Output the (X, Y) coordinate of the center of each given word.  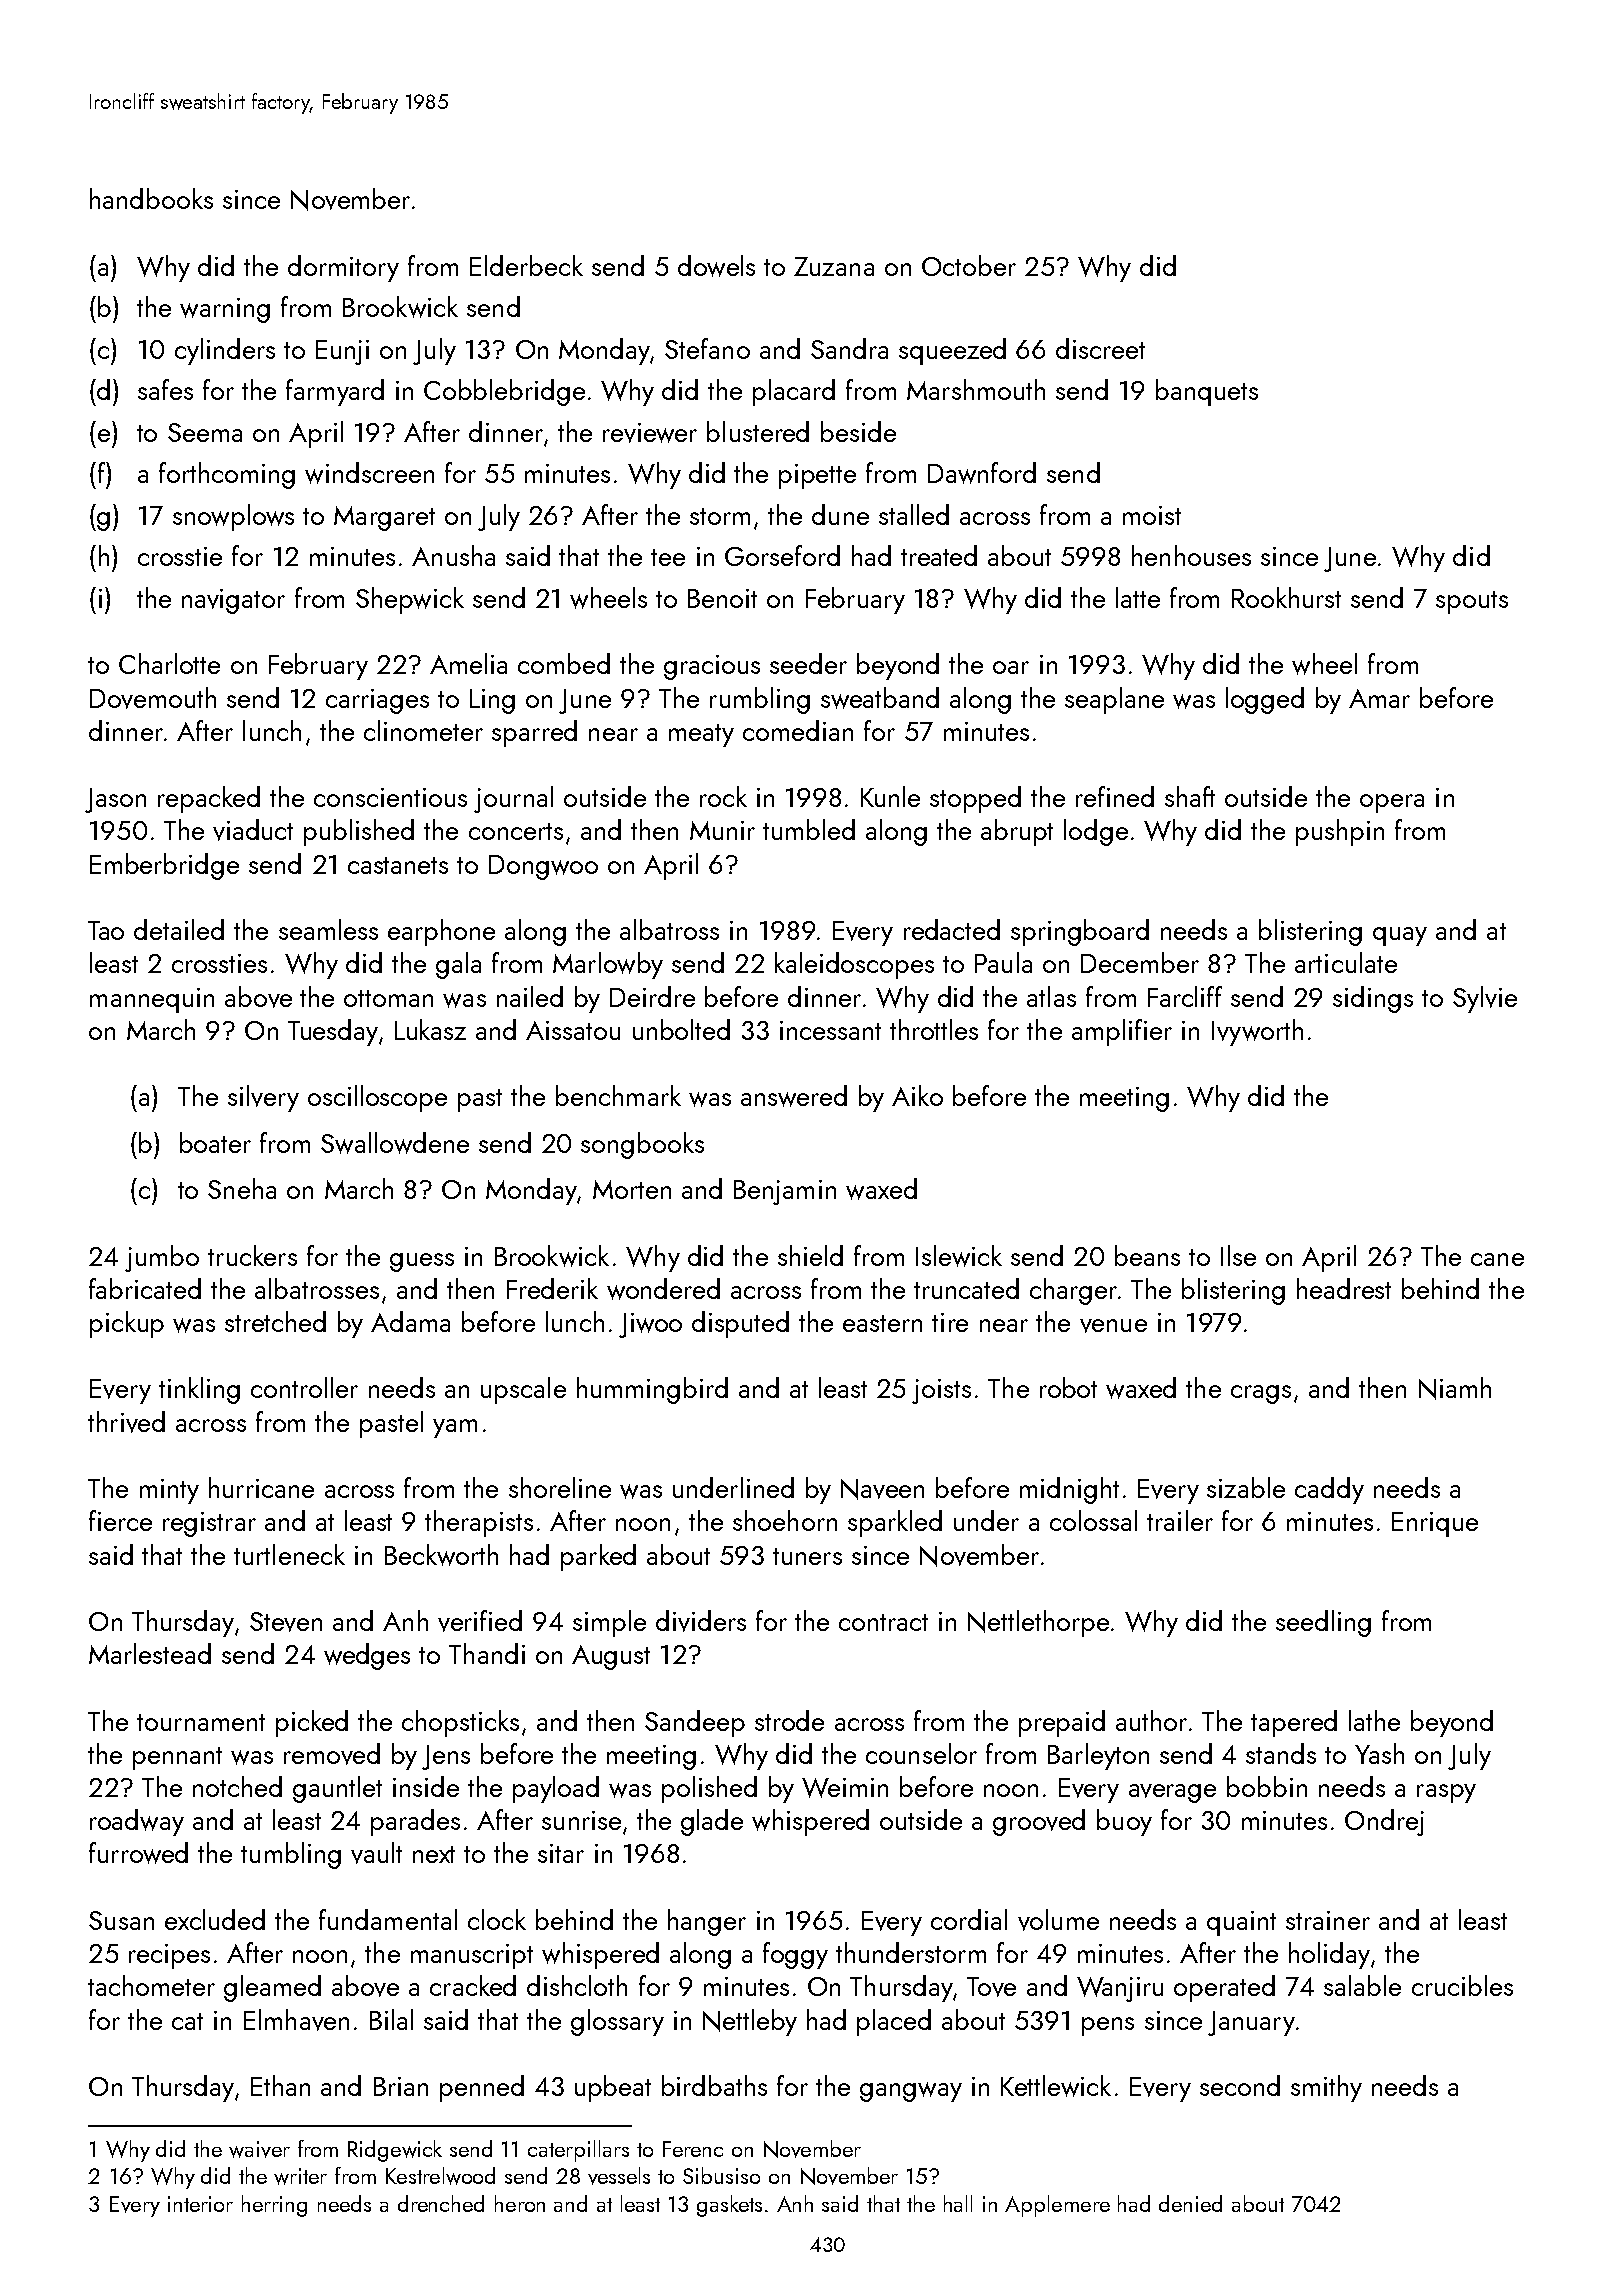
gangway (911, 2092)
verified (480, 1621)
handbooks (151, 198)
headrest (1344, 1288)
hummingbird (652, 1390)
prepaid (1062, 1723)
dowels (716, 266)
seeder (808, 663)
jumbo (162, 1258)
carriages (377, 701)
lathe (1374, 1720)
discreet (1100, 348)
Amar (1379, 698)
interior (200, 2204)
